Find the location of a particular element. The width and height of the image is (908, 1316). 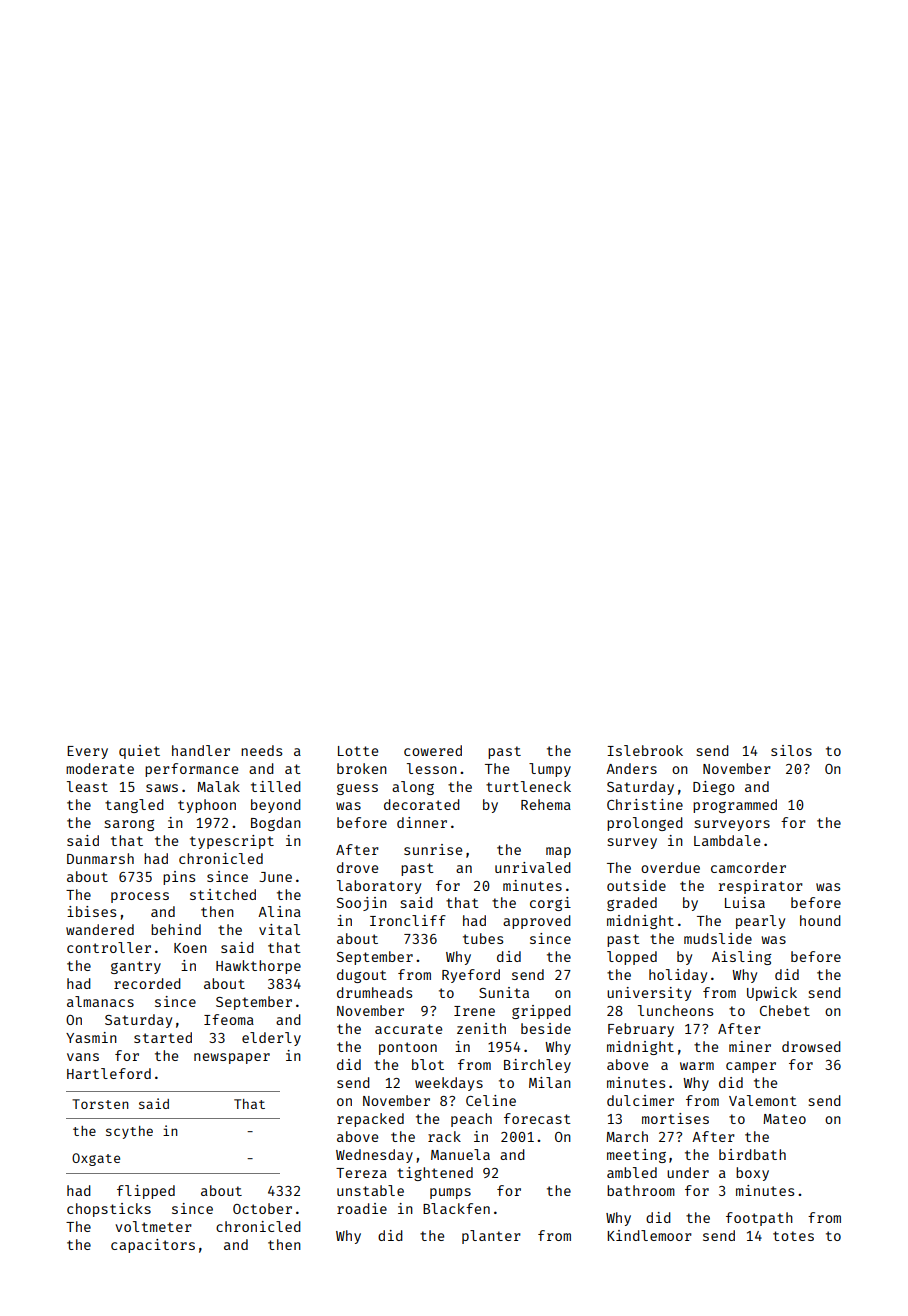

planter is located at coordinates (491, 1237).
